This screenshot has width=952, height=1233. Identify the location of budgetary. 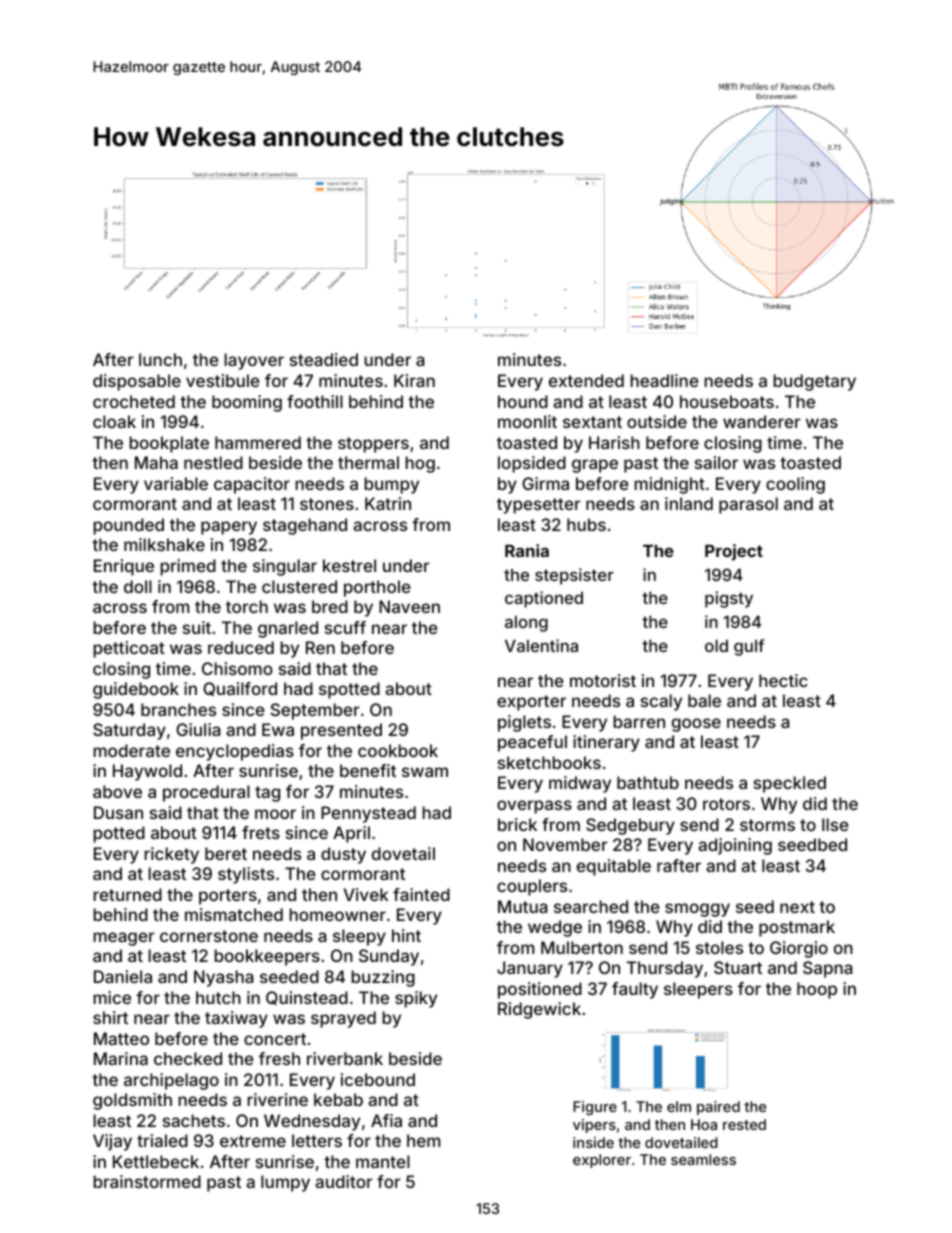
(814, 382).
